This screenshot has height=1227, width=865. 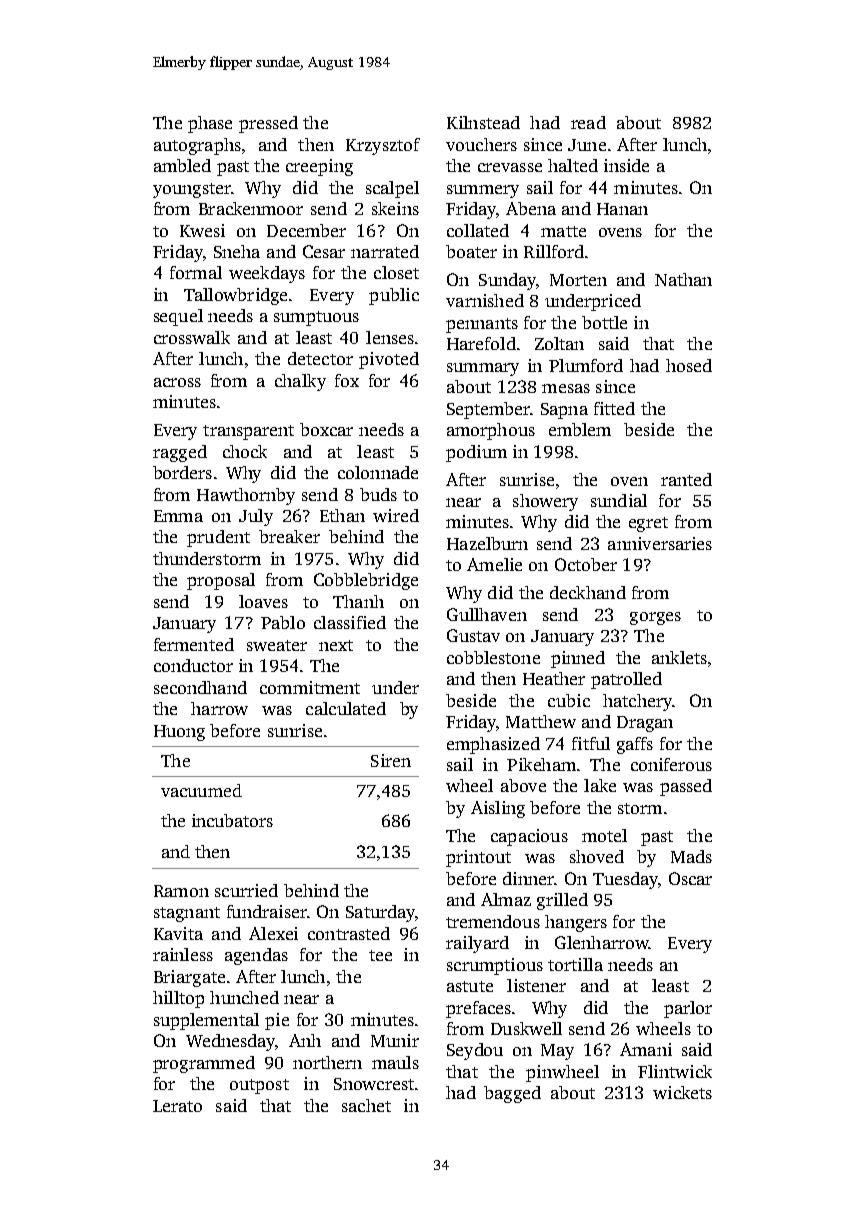 I want to click on phase, so click(x=210, y=124).
